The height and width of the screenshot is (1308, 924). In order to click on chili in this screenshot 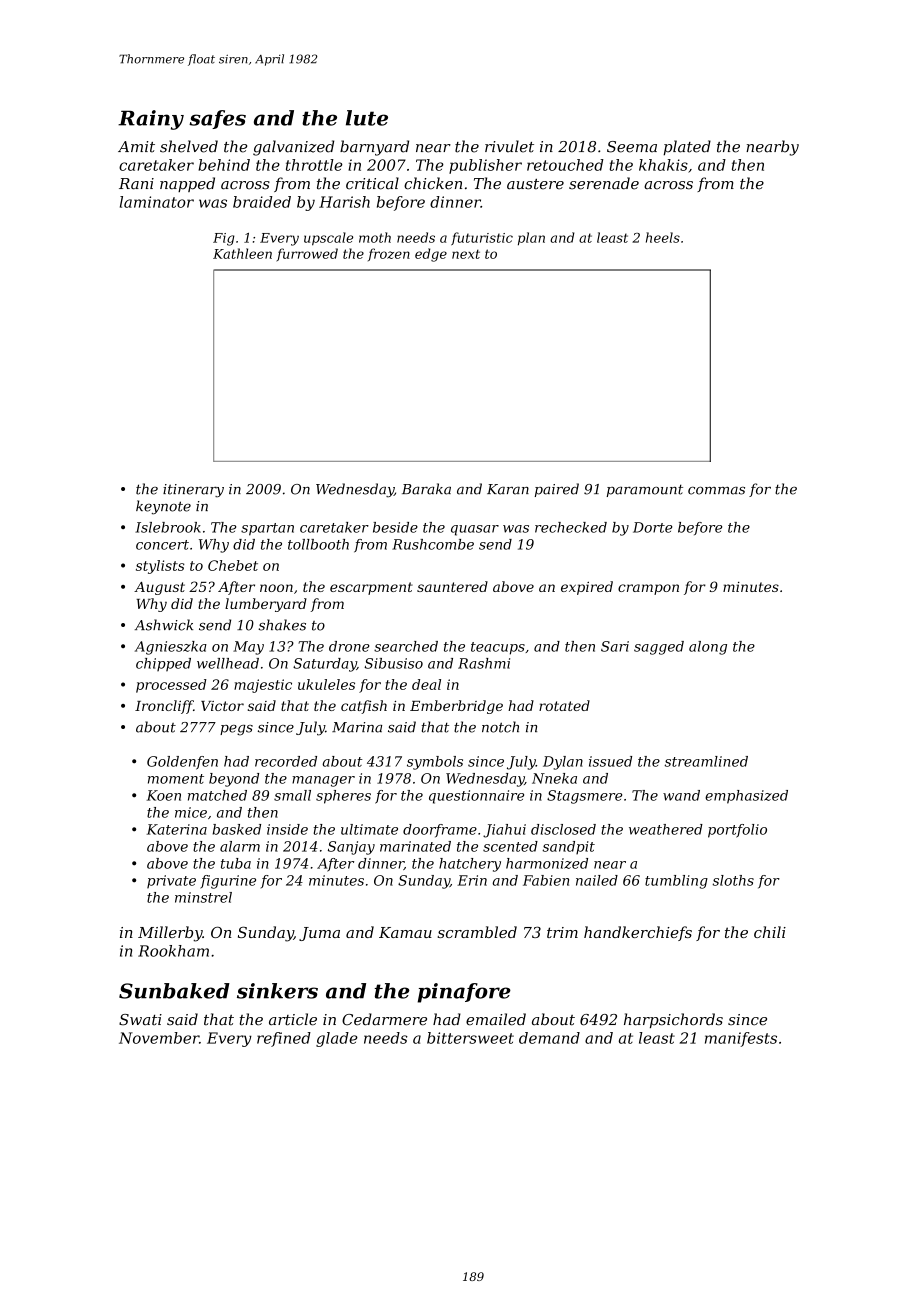, I will do `click(770, 932)`.
